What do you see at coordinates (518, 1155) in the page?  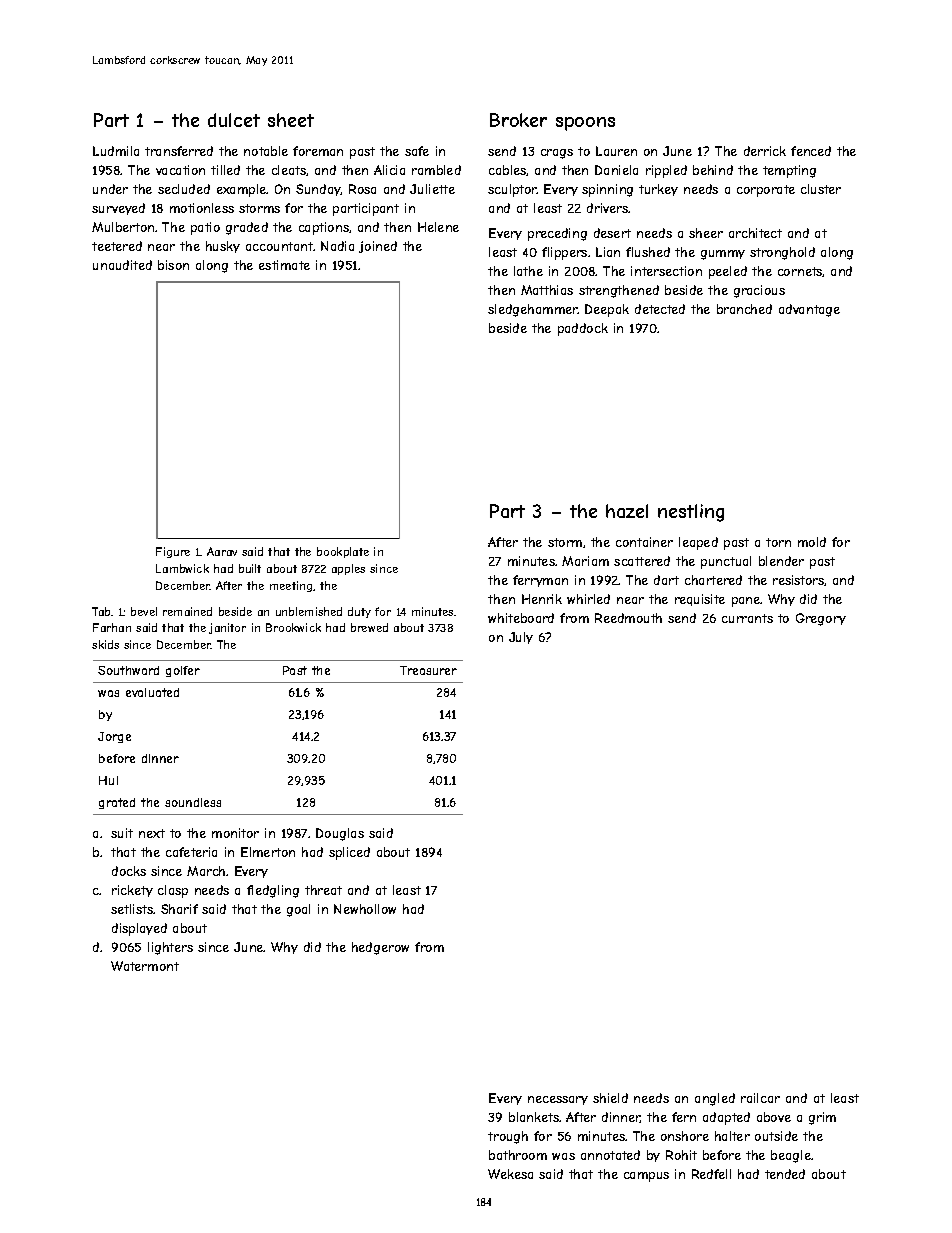 I see `bathroom` at bounding box center [518, 1155].
